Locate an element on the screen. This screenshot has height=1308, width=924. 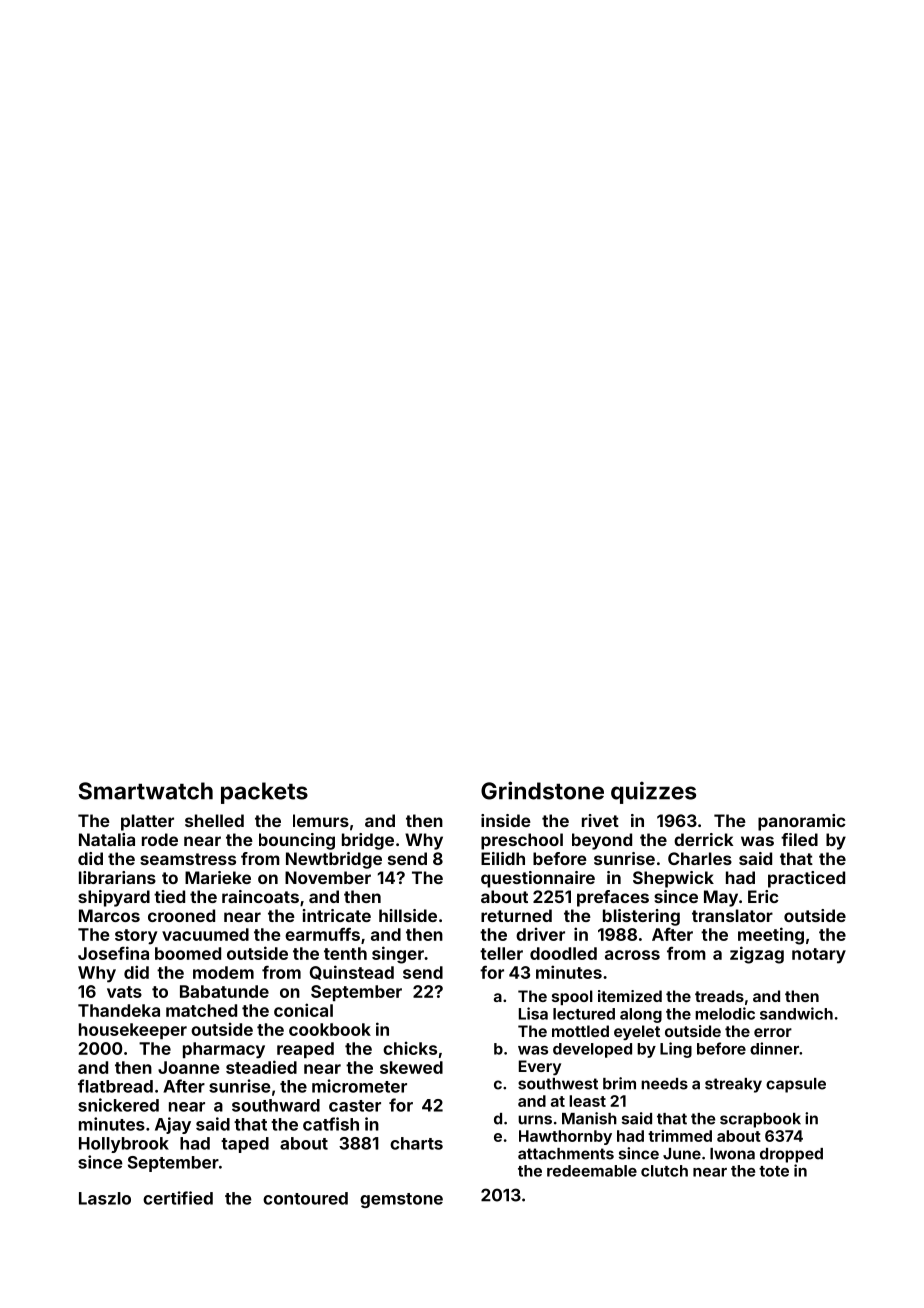
tenth is located at coordinates (345, 953).
